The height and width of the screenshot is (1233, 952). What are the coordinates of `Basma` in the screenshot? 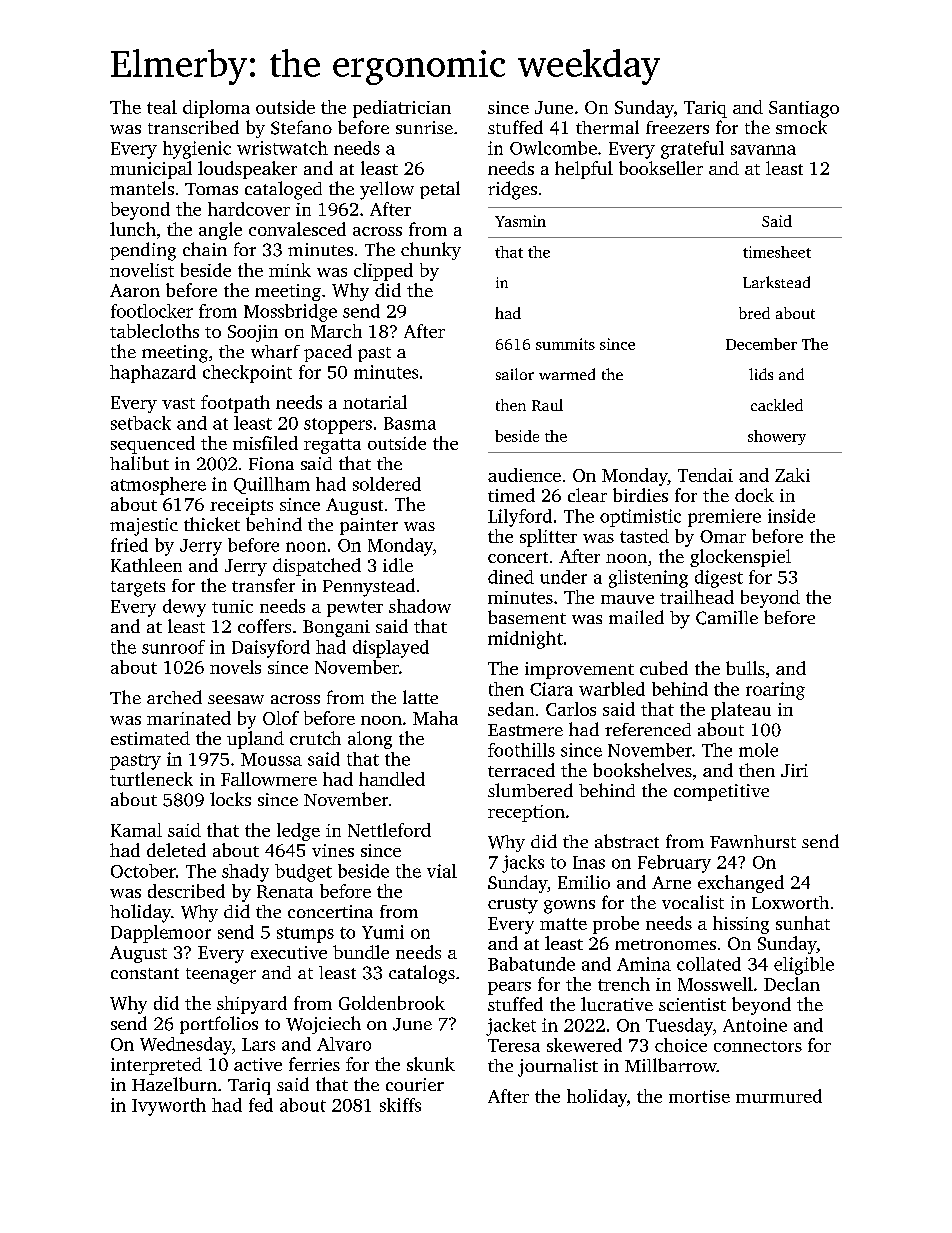 It's located at (410, 423).
